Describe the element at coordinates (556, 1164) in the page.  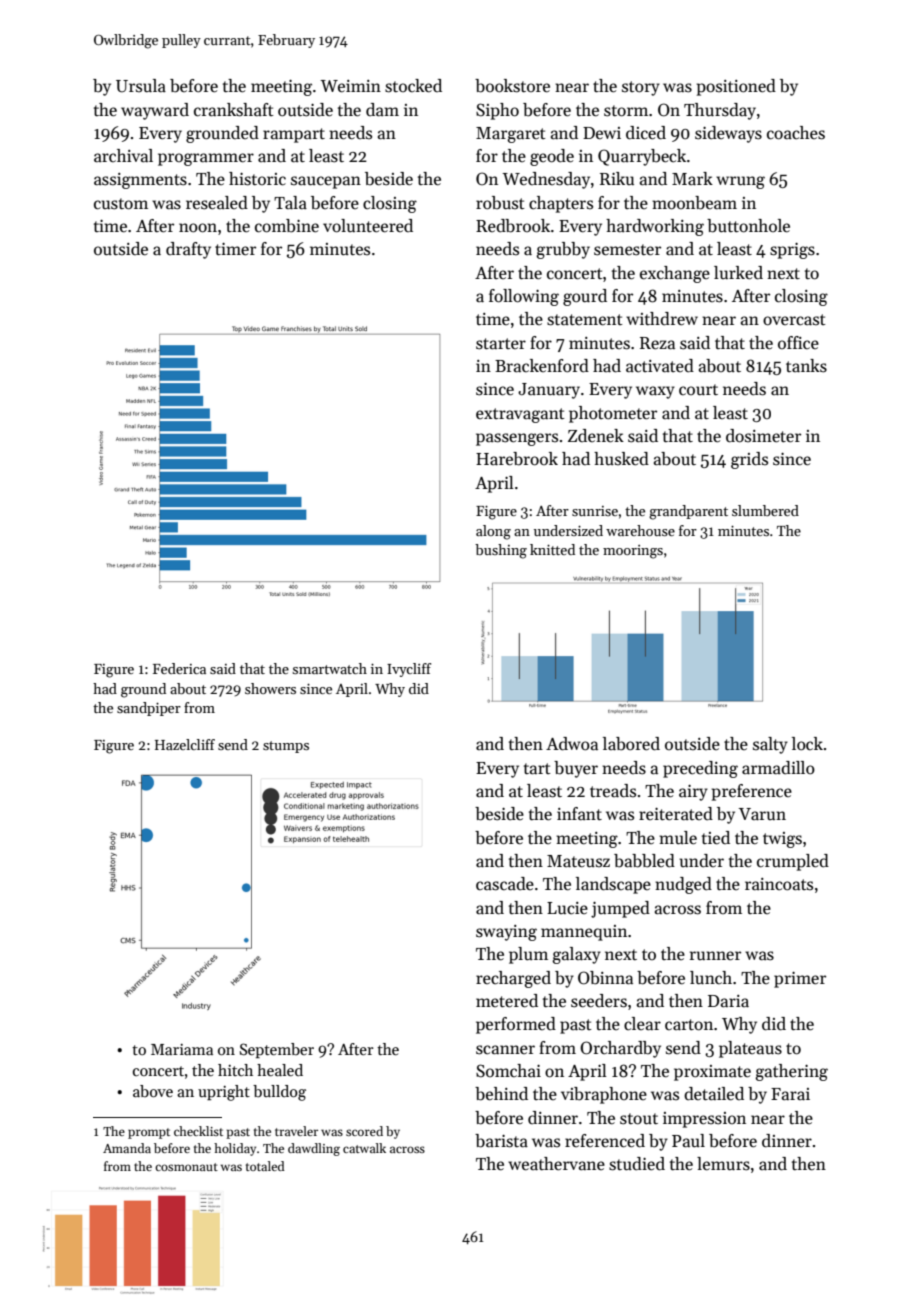
I see `weathervane` at that location.
